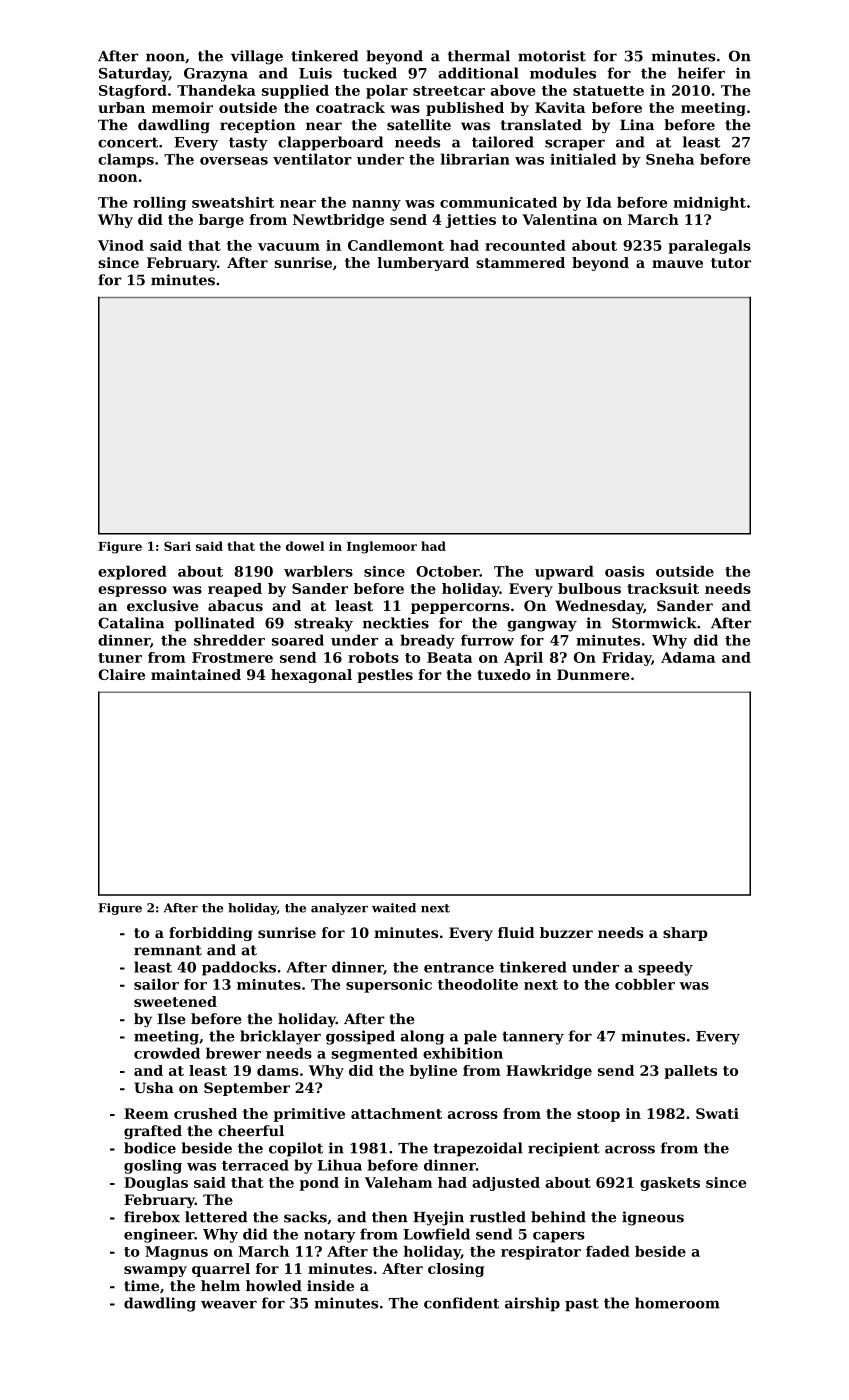 The width and height of the screenshot is (849, 1400). I want to click on exclusive, so click(162, 605).
